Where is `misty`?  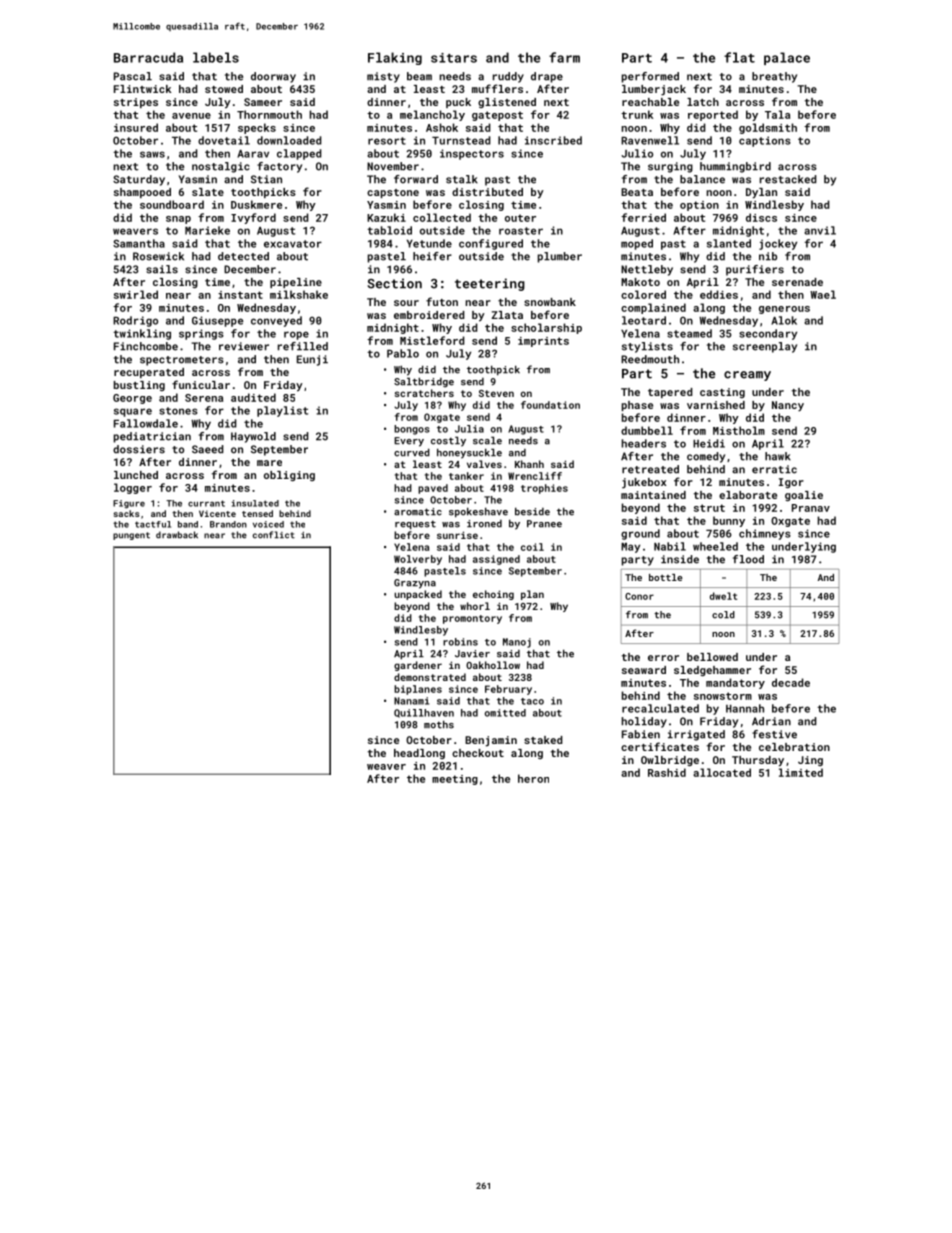
misty is located at coordinates (383, 77).
